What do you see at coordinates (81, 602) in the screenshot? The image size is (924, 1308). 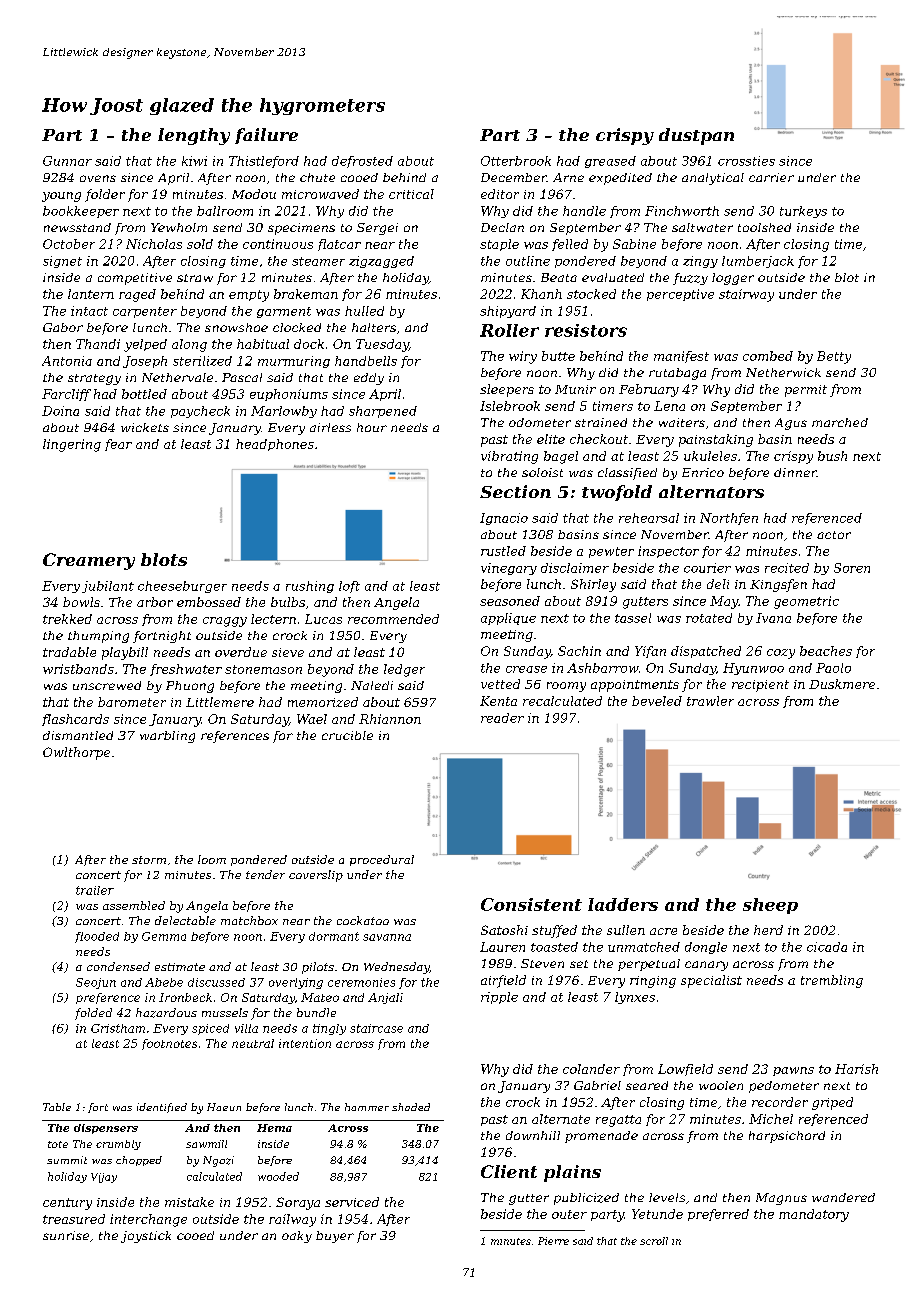 I see `bowls` at bounding box center [81, 602].
